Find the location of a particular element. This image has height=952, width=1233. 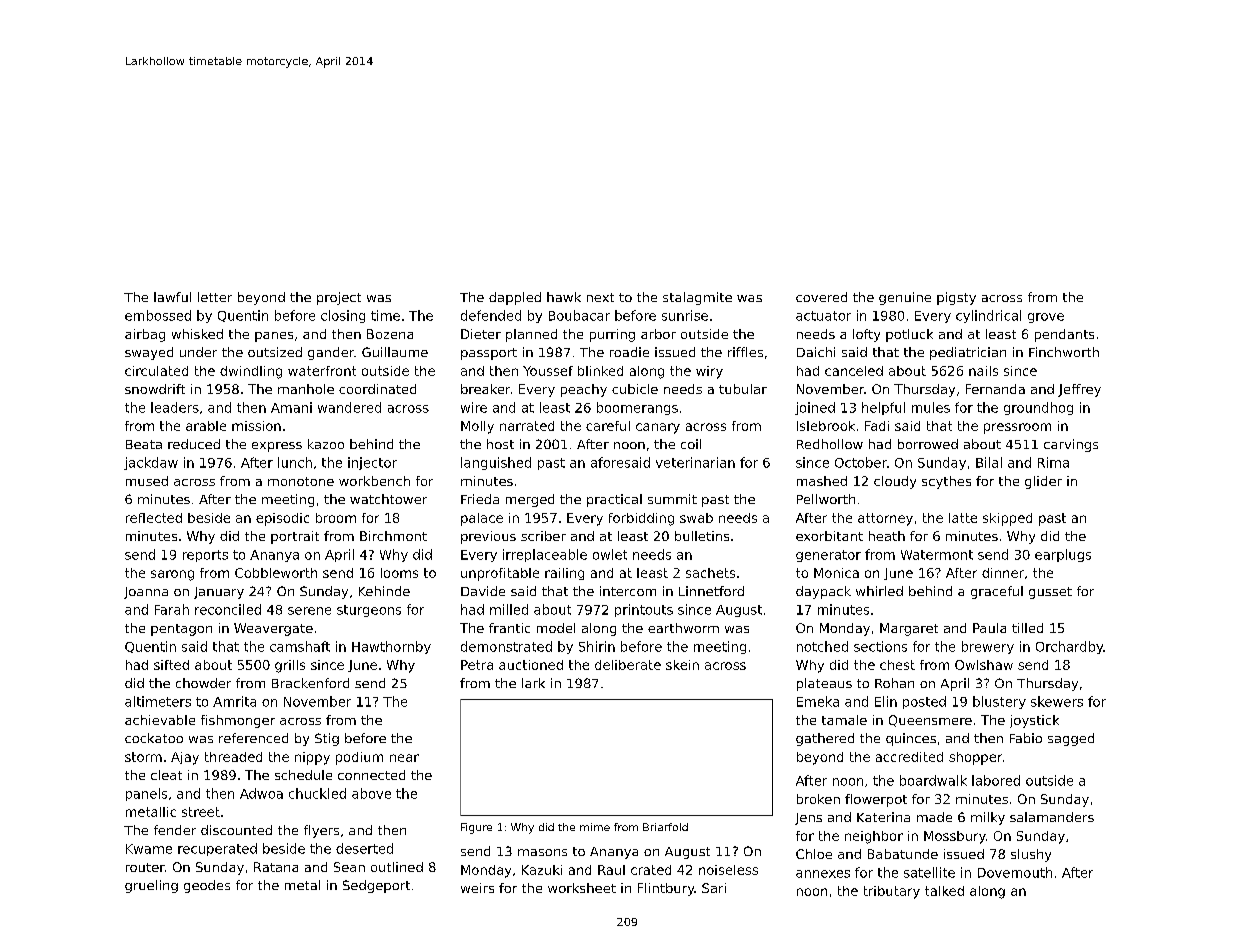

skipped is located at coordinates (1007, 519).
